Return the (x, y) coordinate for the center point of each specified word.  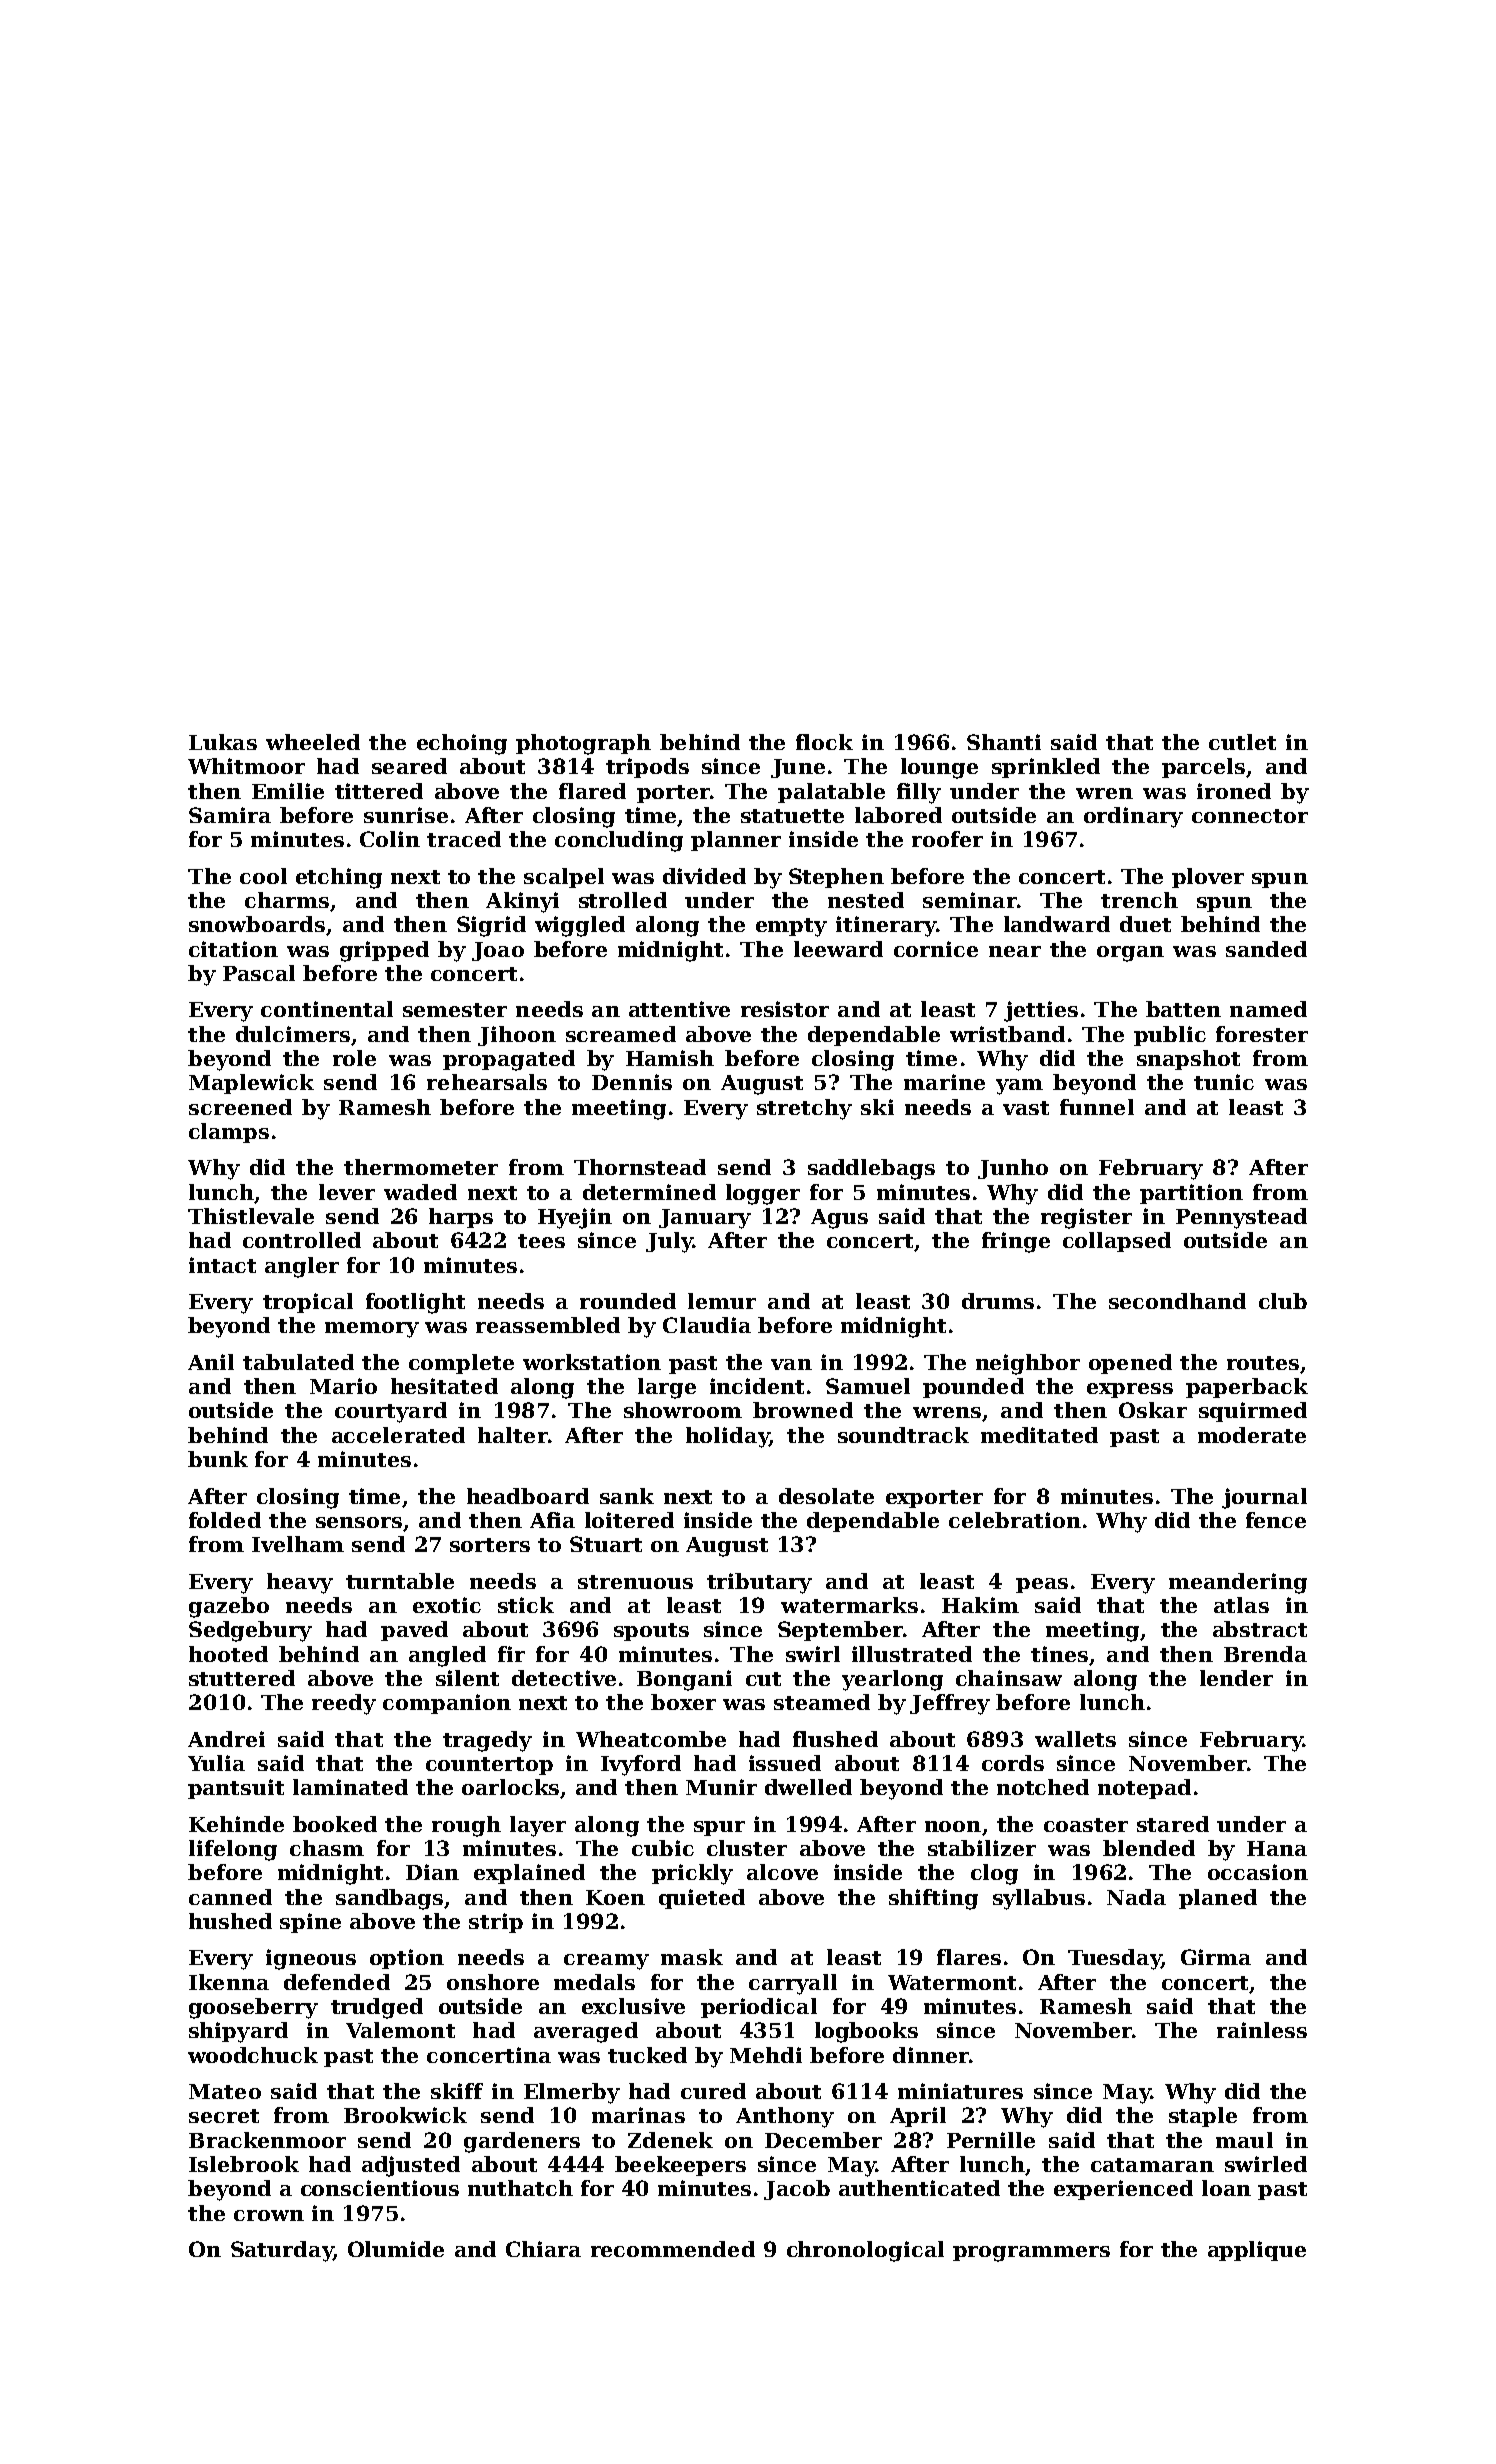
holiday (727, 1437)
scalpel (564, 878)
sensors (359, 1522)
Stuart (606, 1544)
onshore (493, 1982)
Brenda (1265, 1654)
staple (1203, 2117)
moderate (1252, 1435)
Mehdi (766, 2055)
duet (1145, 924)
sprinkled (1046, 768)
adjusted (411, 2166)
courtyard (391, 1412)
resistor (785, 1009)
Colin (390, 839)
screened (240, 1107)
